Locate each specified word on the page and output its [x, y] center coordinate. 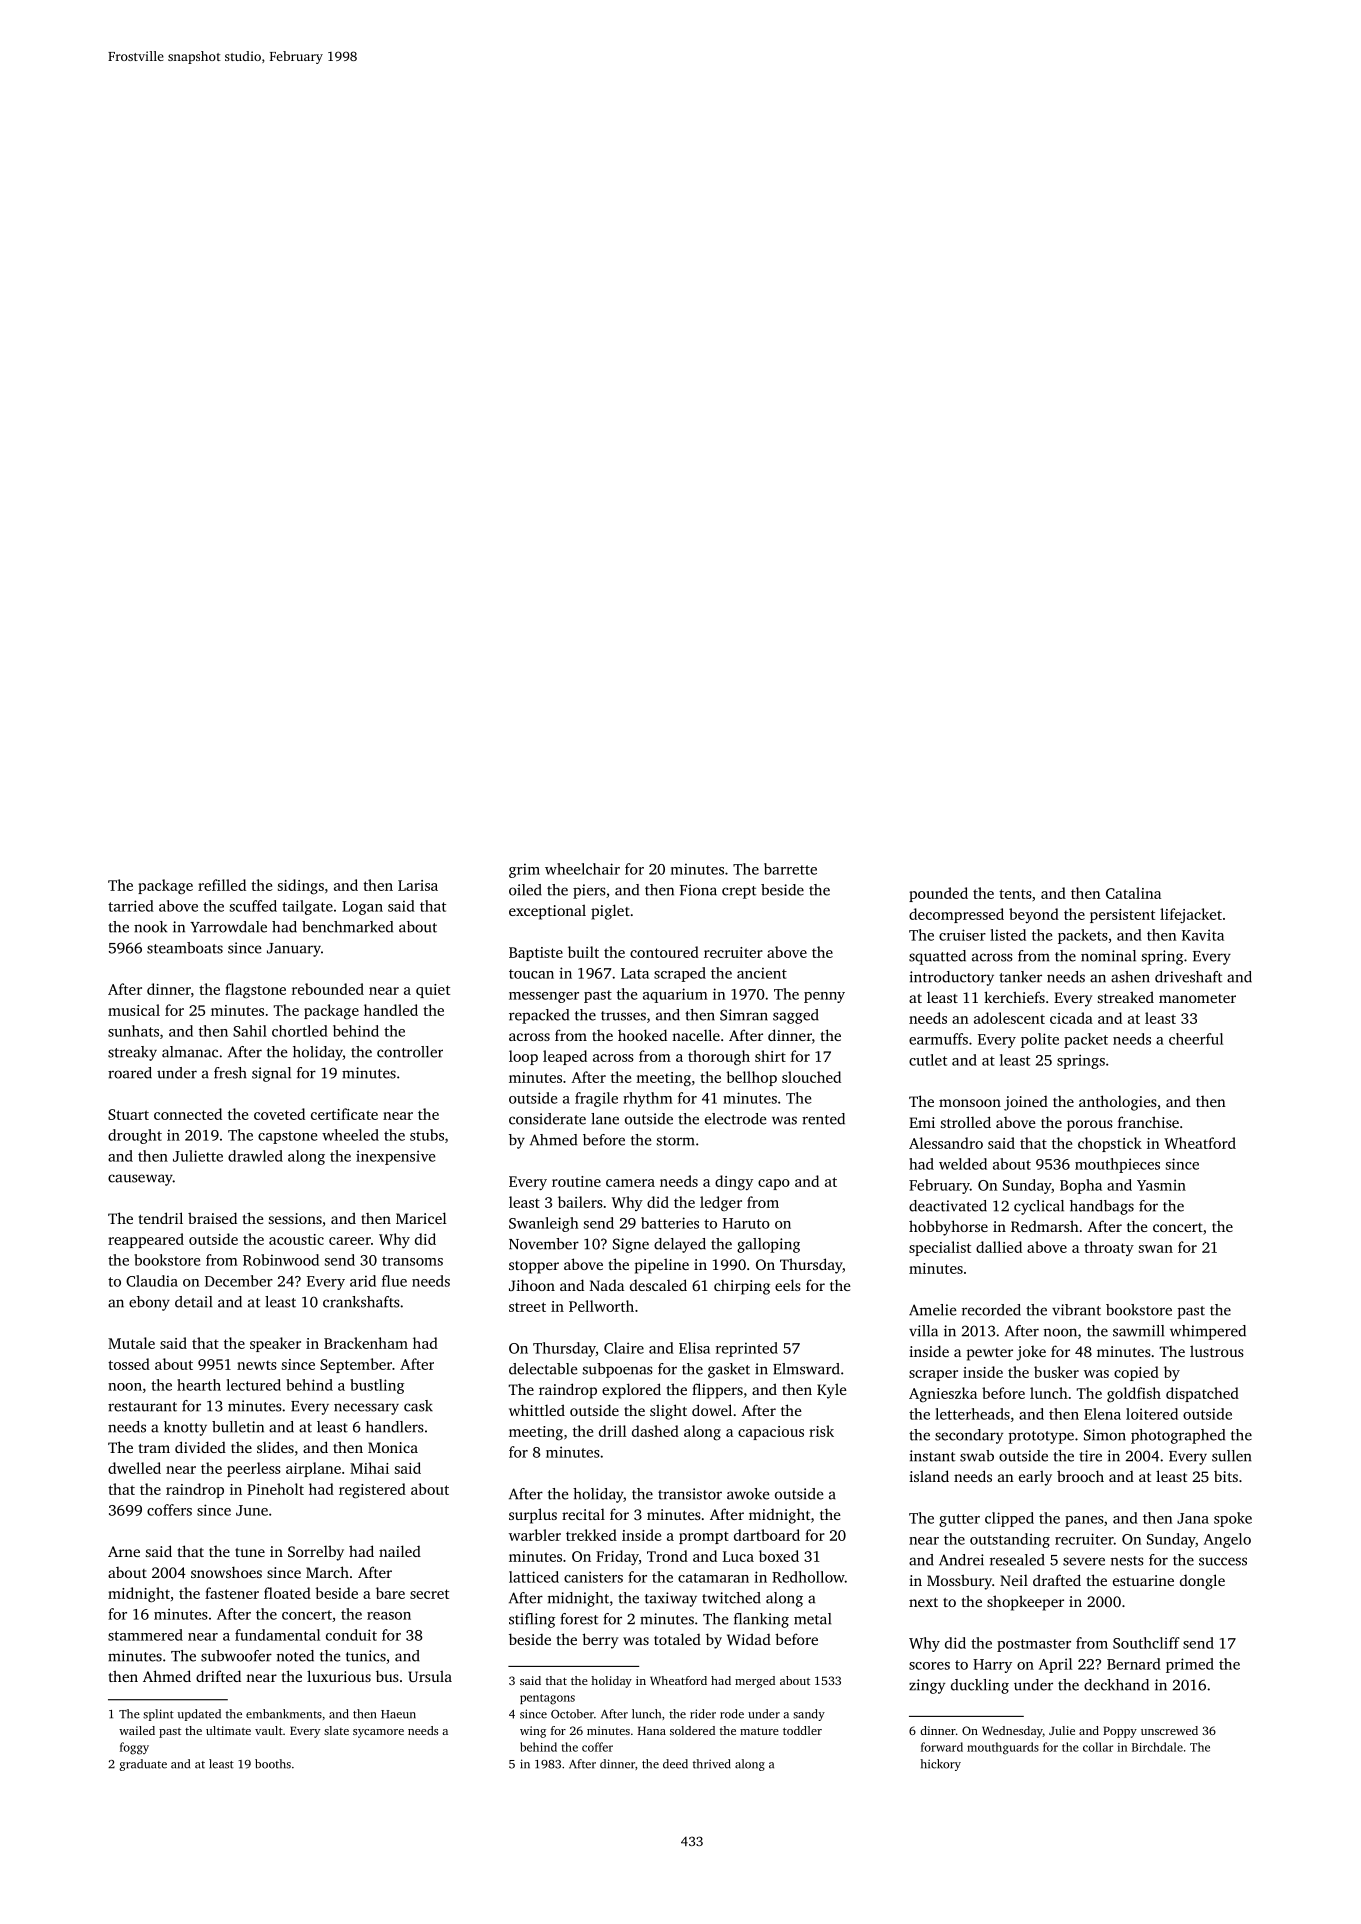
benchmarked [347, 927]
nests [1127, 1561]
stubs [427, 1135]
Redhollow [808, 1577]
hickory [940, 1765]
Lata [635, 973]
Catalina [1133, 893]
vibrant [1076, 1310]
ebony [149, 1303]
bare [390, 1593]
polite [1040, 1040]
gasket [729, 1370]
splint [158, 1715]
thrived [712, 1764]
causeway [140, 1180]
